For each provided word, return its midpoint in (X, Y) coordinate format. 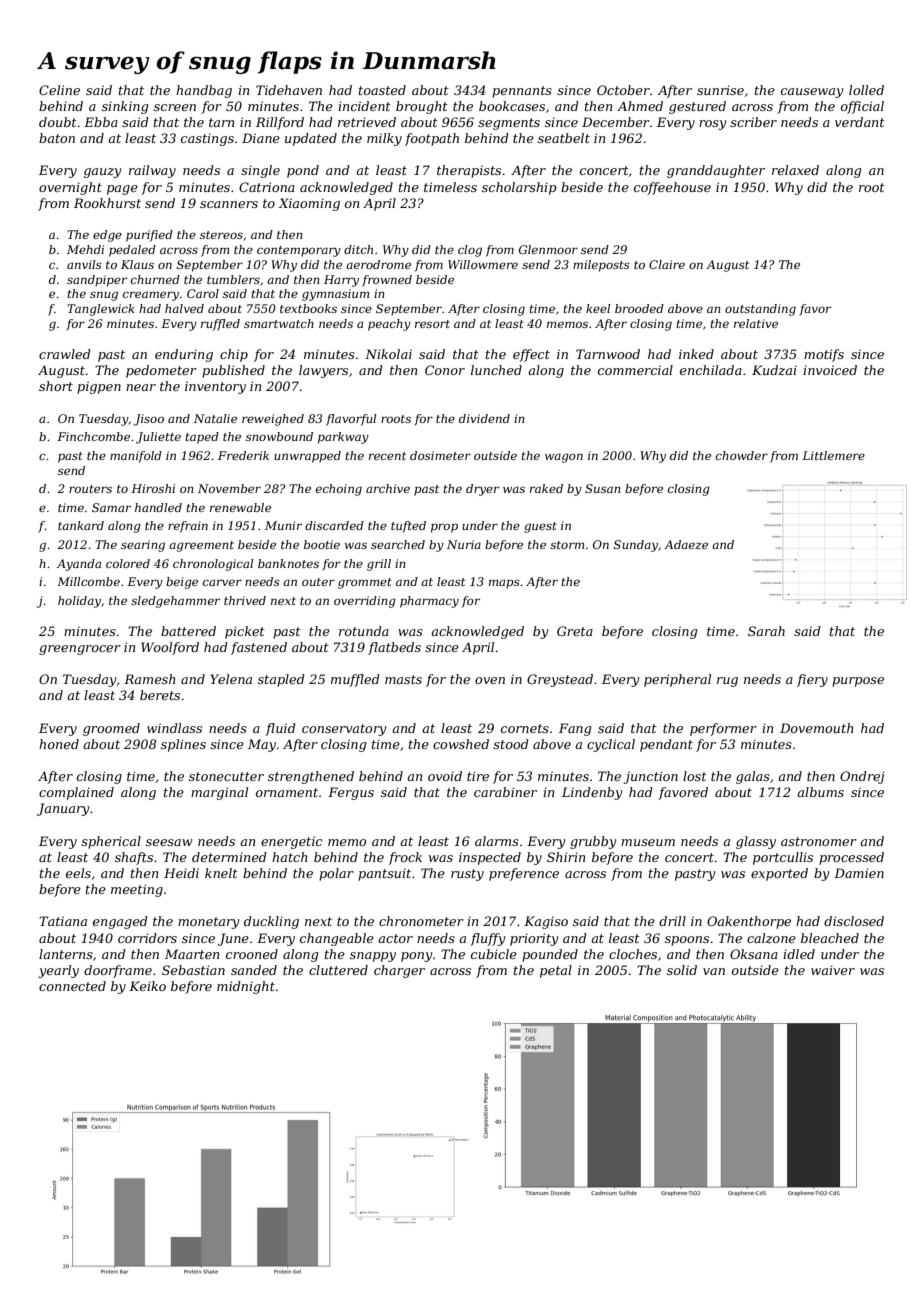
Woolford (170, 648)
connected (72, 986)
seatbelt (564, 138)
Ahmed (640, 106)
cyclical (611, 745)
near (141, 387)
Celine (59, 90)
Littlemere (833, 455)
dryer (482, 490)
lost (695, 776)
